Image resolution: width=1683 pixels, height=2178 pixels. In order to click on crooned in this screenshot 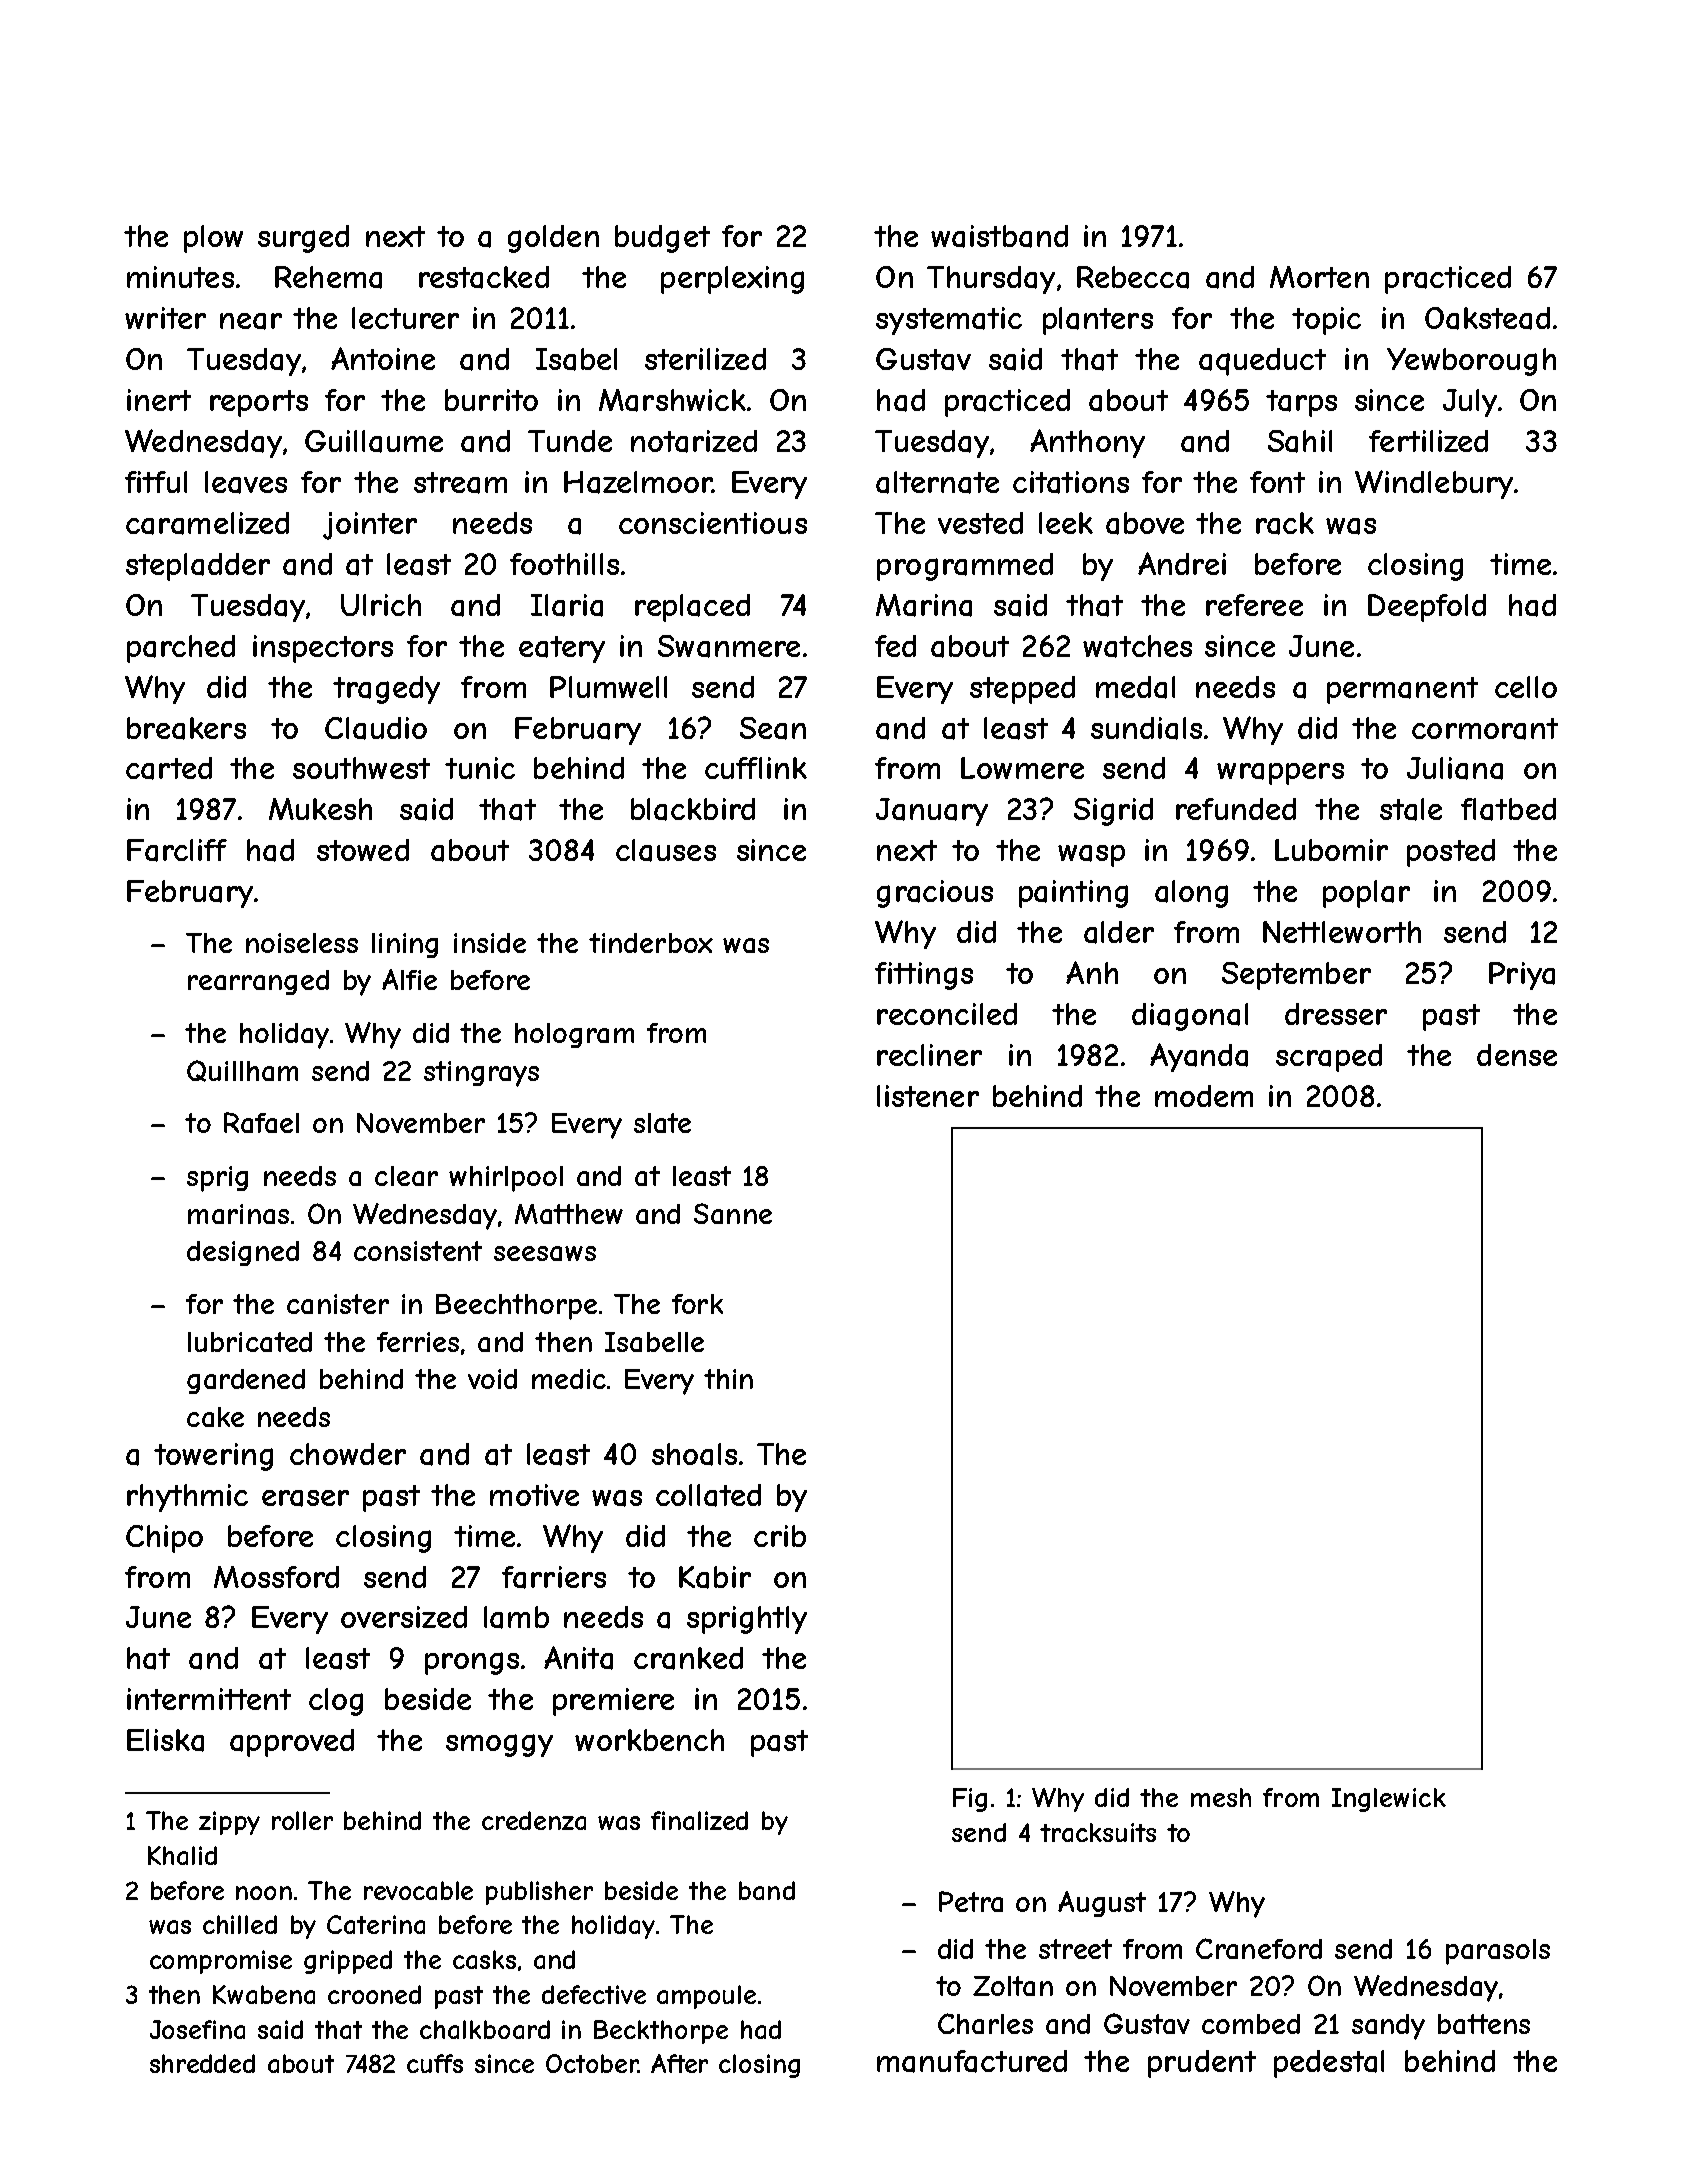, I will do `click(374, 1994)`.
